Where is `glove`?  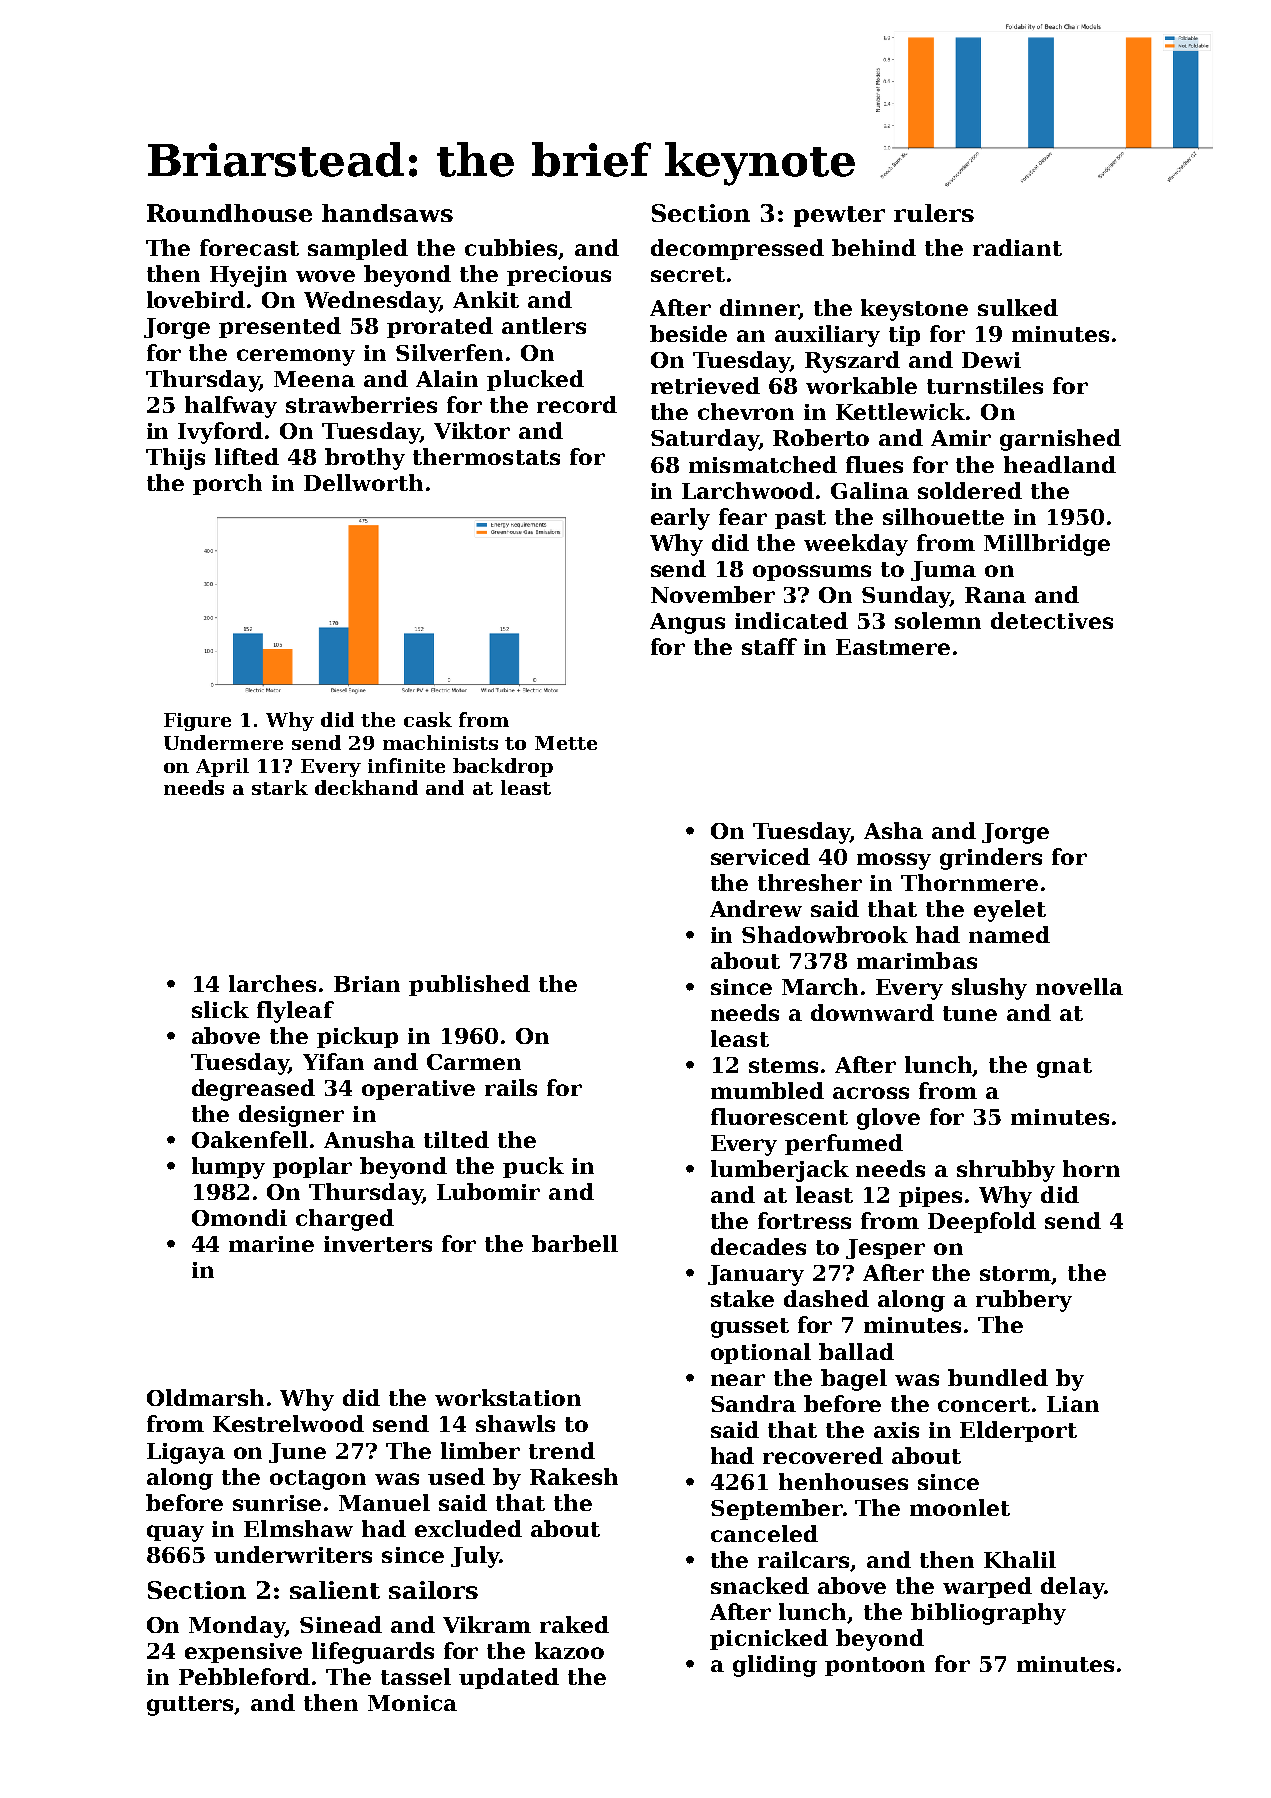
glove is located at coordinates (888, 1119).
